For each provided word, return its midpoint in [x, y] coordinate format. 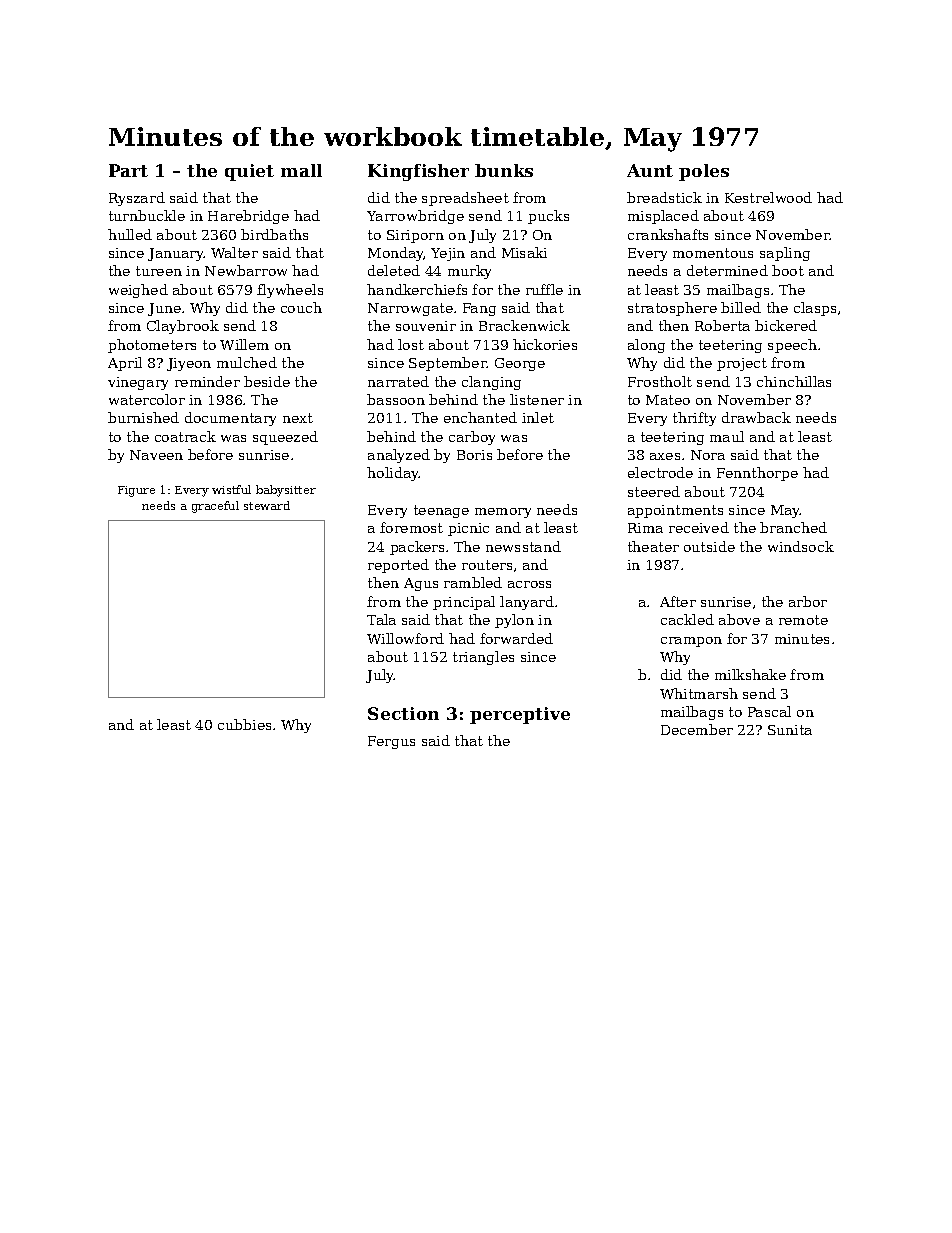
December [697, 729]
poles [704, 172]
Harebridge [248, 217]
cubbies [244, 724]
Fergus [391, 742]
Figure [136, 491]
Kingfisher [418, 172]
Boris [474, 455]
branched [793, 527]
